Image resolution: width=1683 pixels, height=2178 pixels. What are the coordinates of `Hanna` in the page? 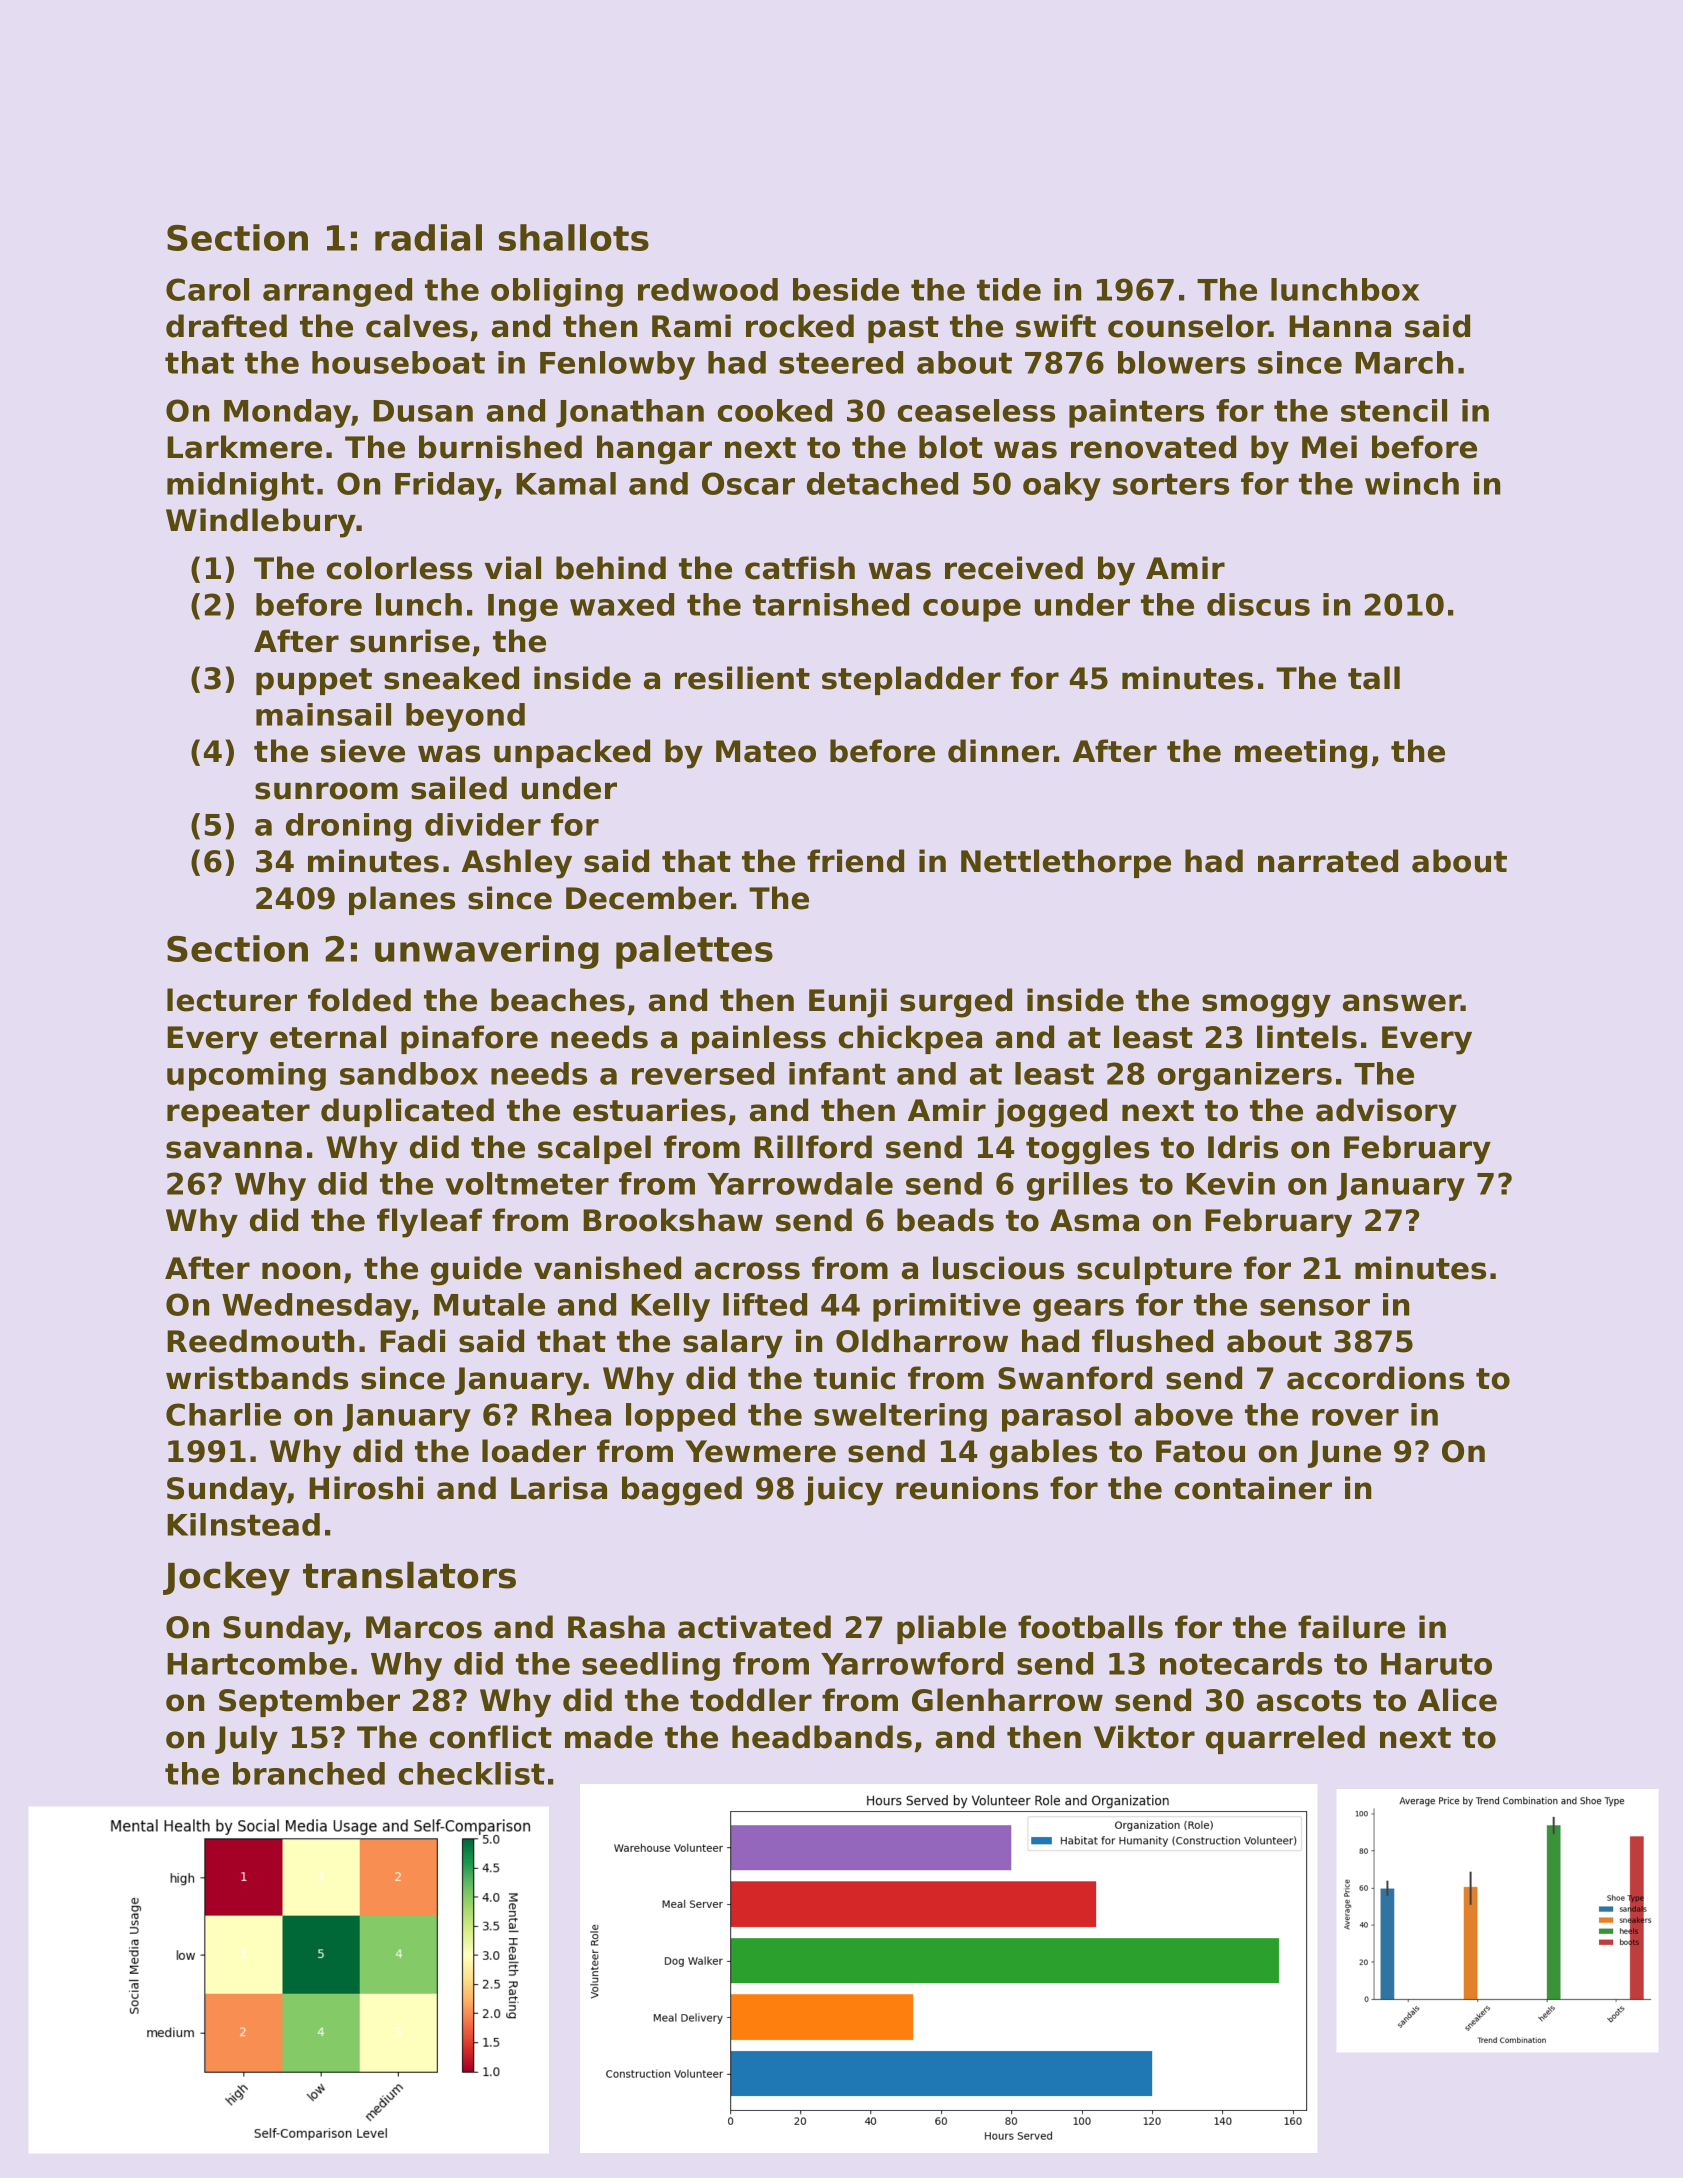 It's located at (1340, 326).
